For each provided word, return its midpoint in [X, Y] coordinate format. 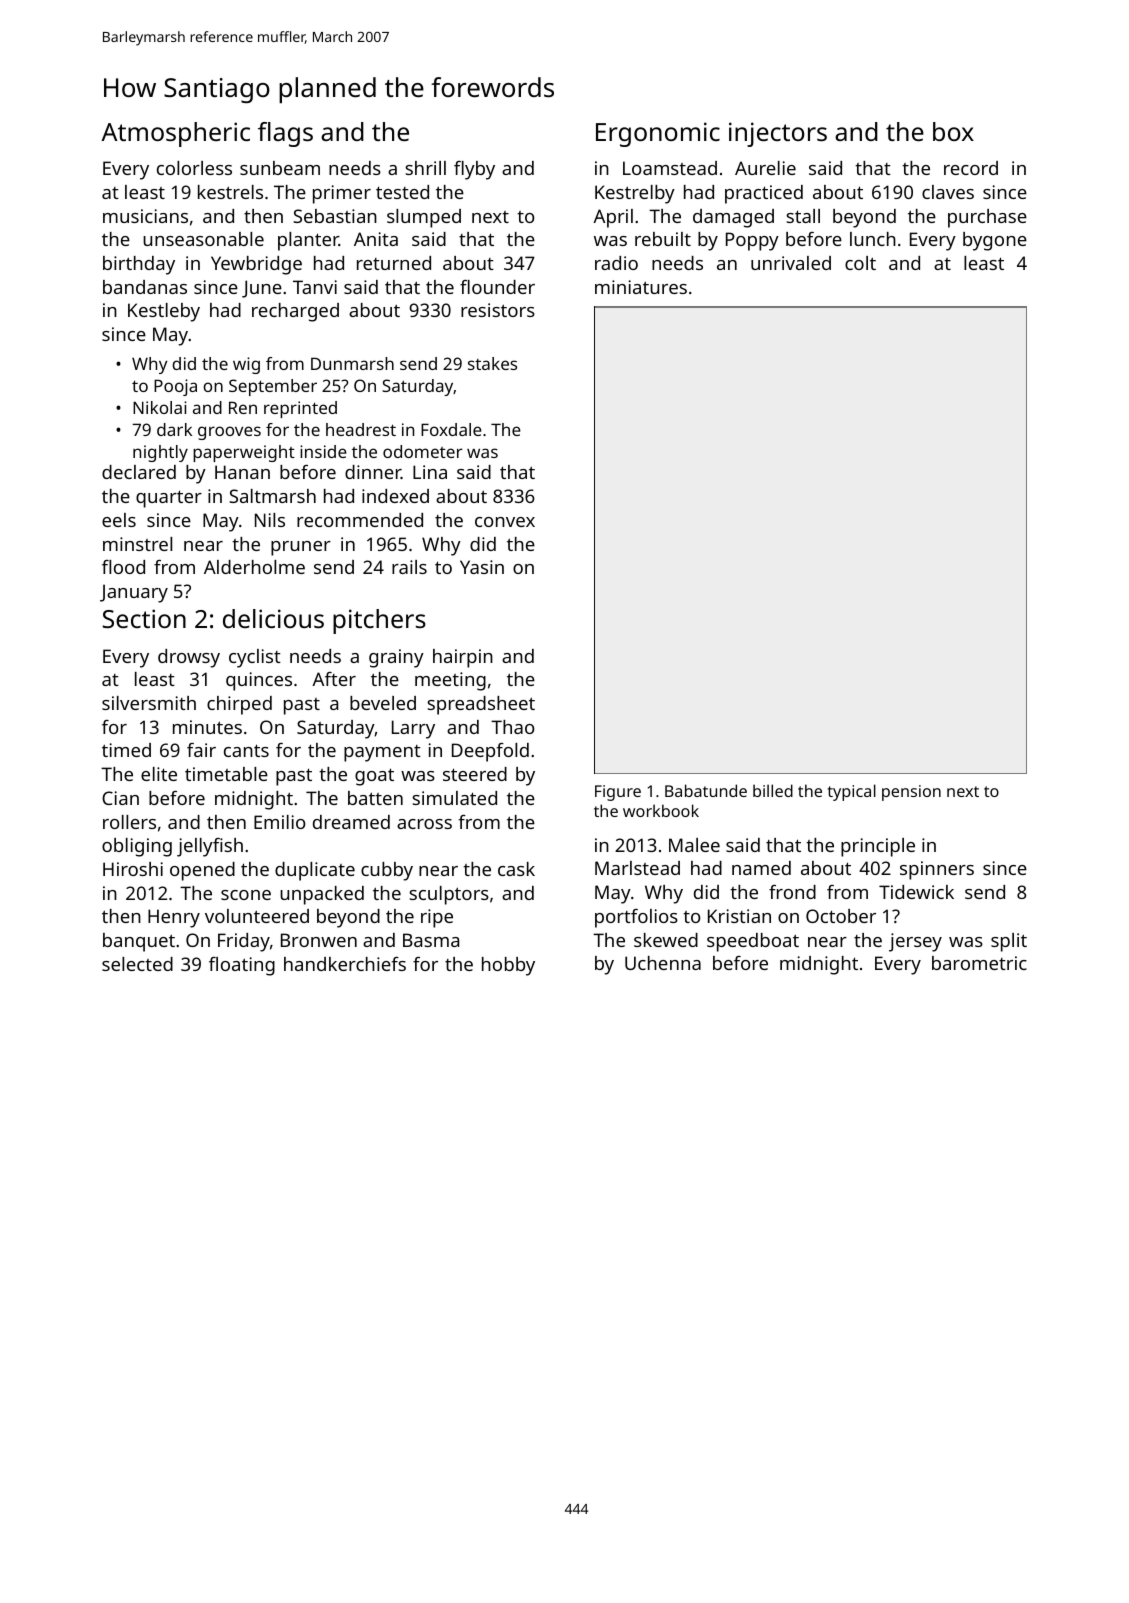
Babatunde [706, 790]
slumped [424, 218]
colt [860, 263]
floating [242, 966]
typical [852, 792]
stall [803, 216]
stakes [492, 363]
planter [308, 241]
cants [246, 750]
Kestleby [164, 312]
